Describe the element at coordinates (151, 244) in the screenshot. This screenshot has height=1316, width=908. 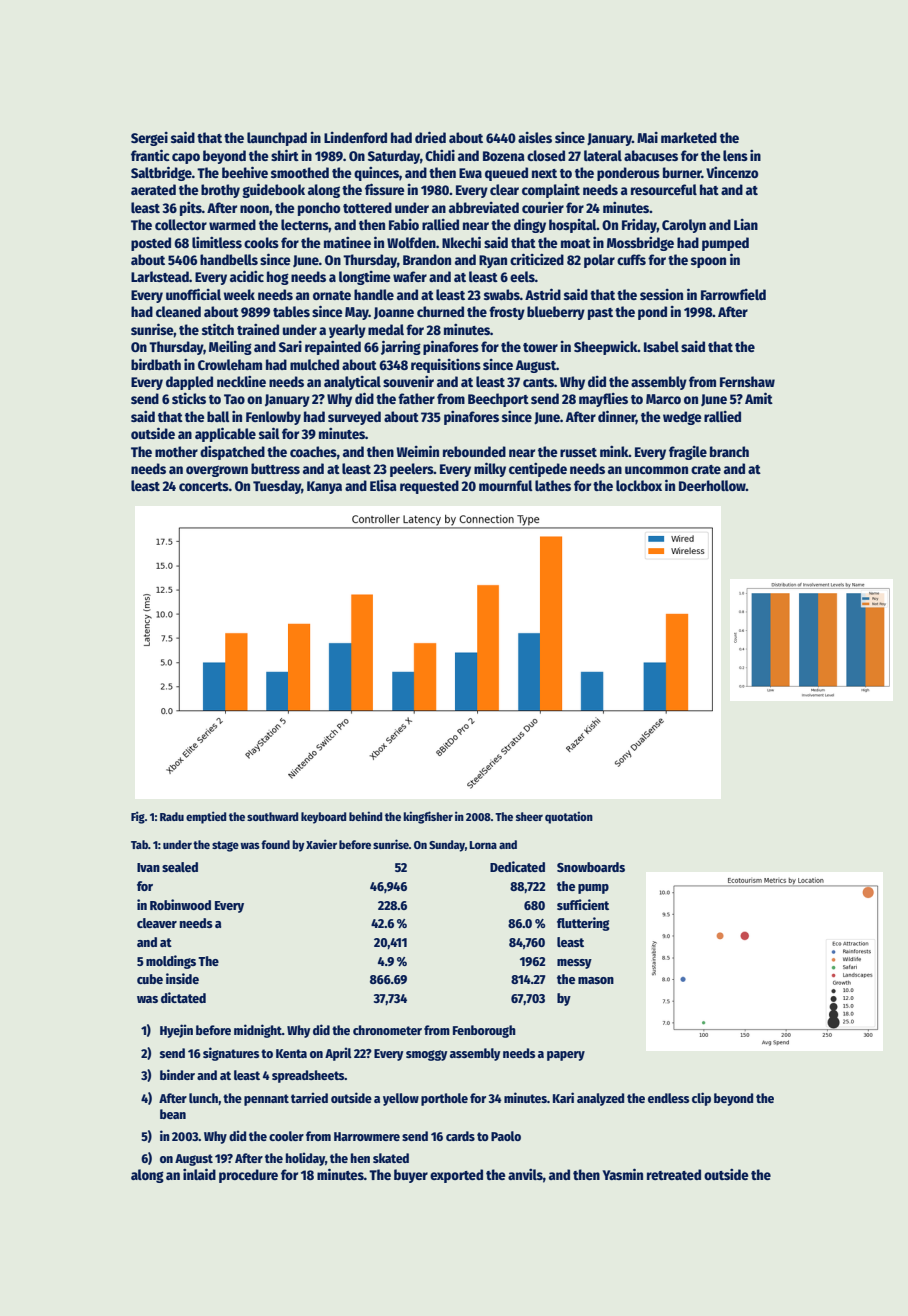
I see `posted` at that location.
